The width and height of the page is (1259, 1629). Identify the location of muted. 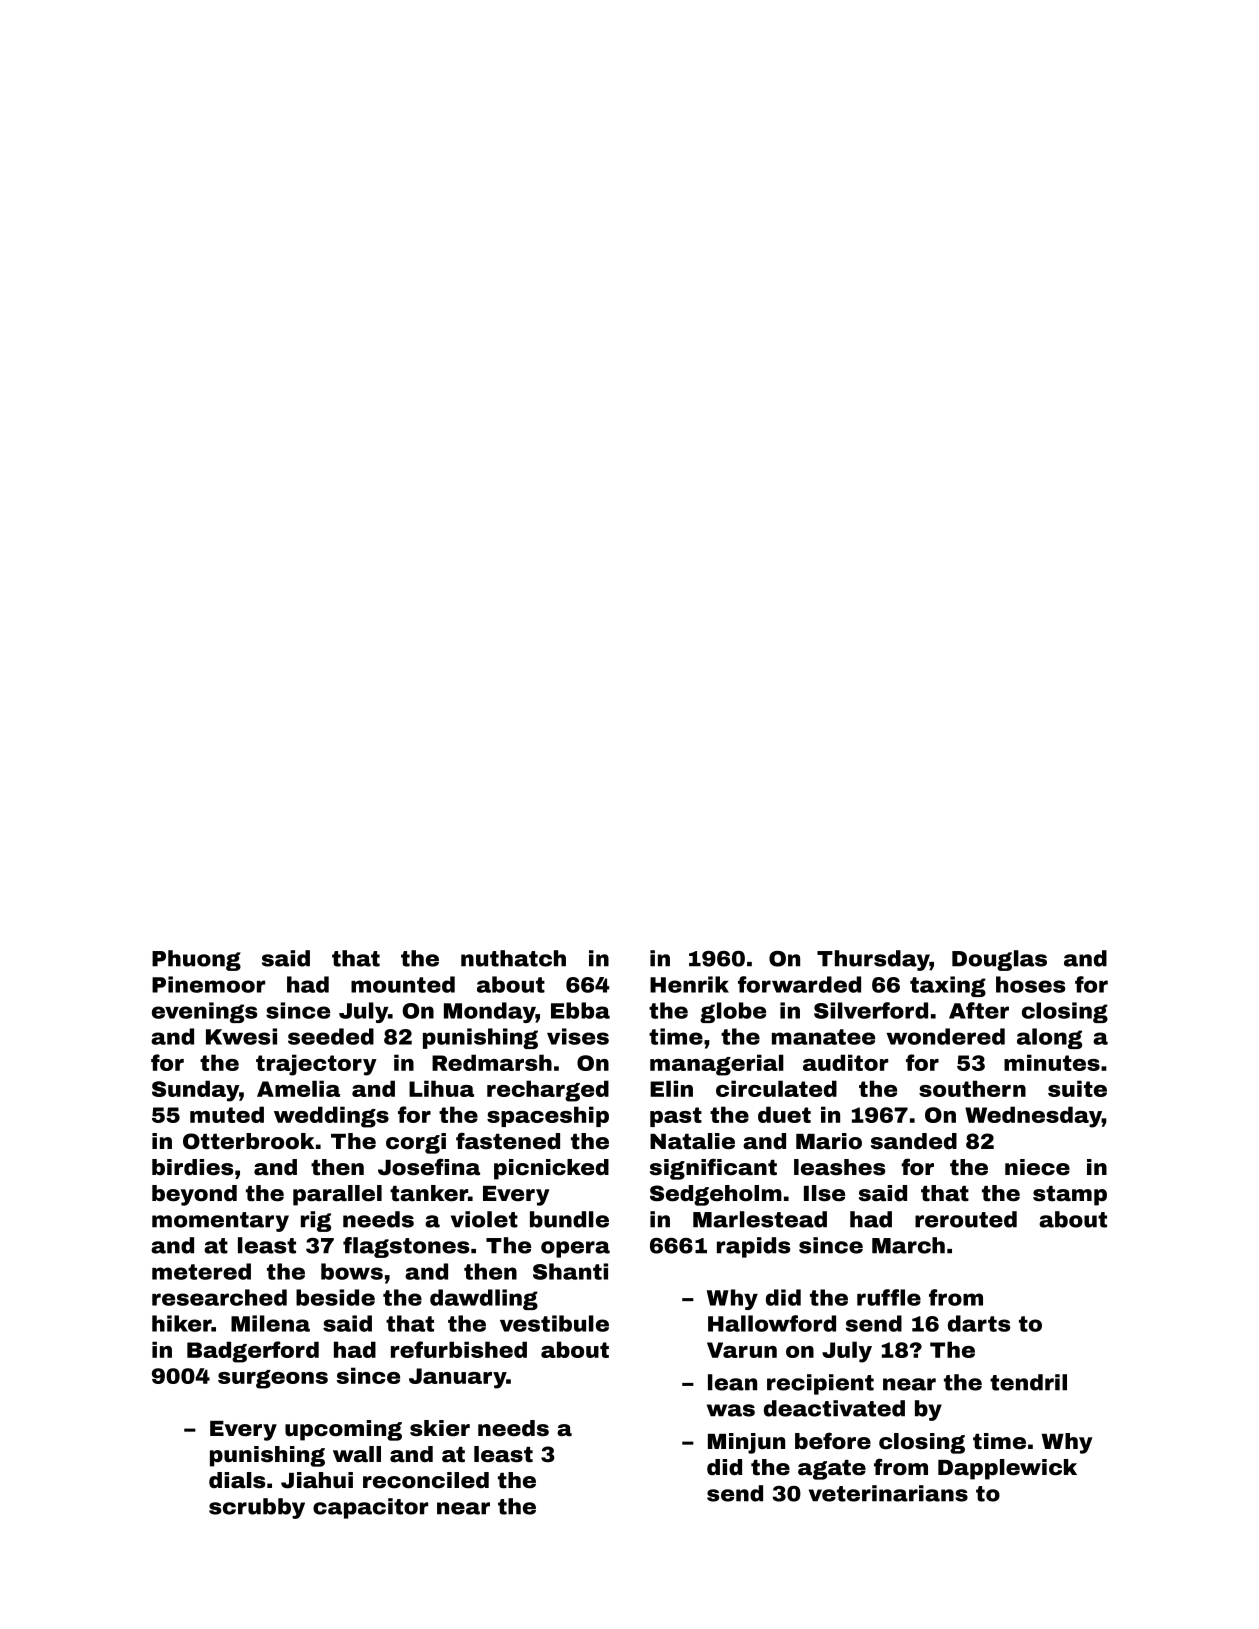
(227, 1114).
